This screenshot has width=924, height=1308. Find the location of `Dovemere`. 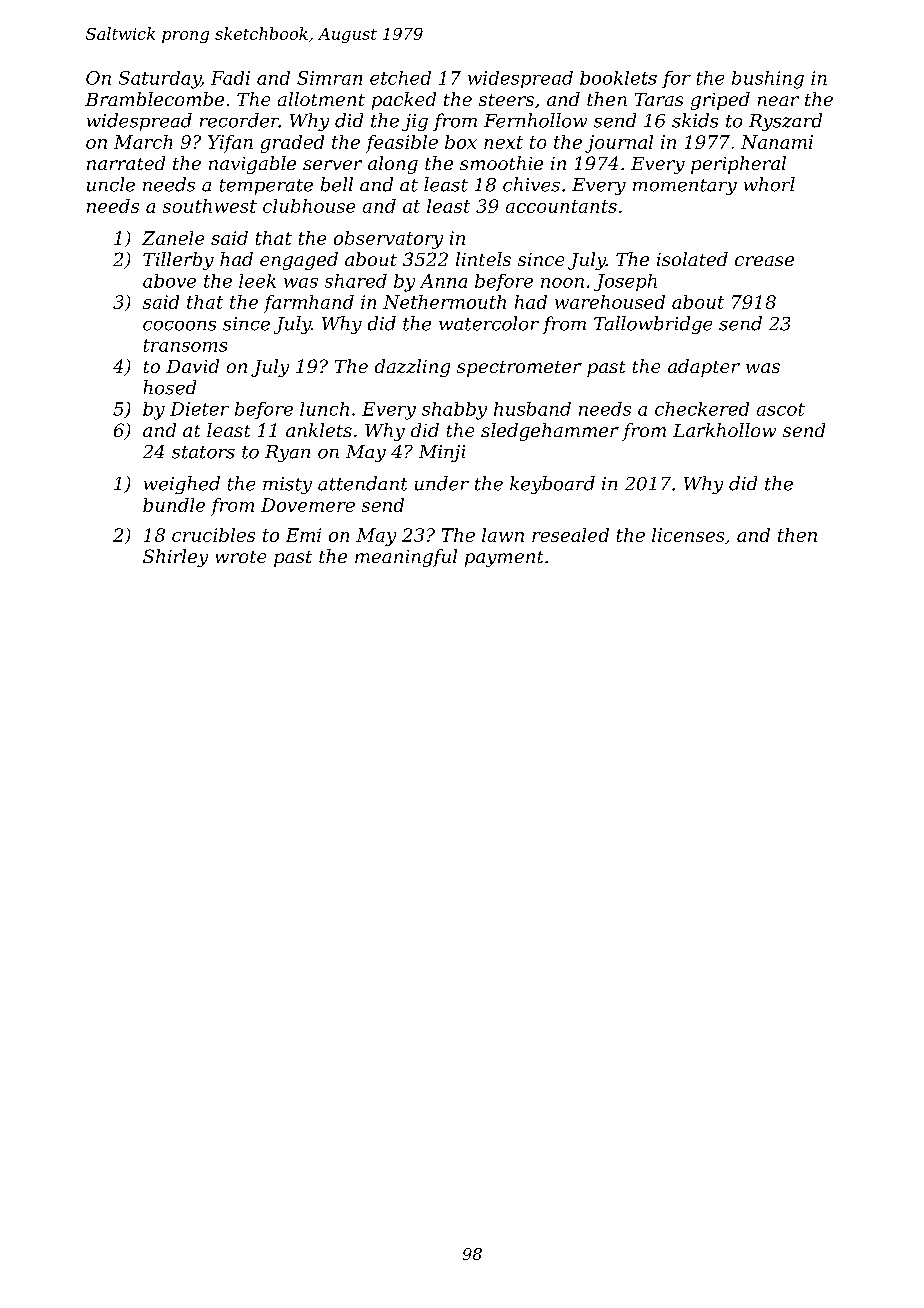

Dovemere is located at coordinates (308, 505).
